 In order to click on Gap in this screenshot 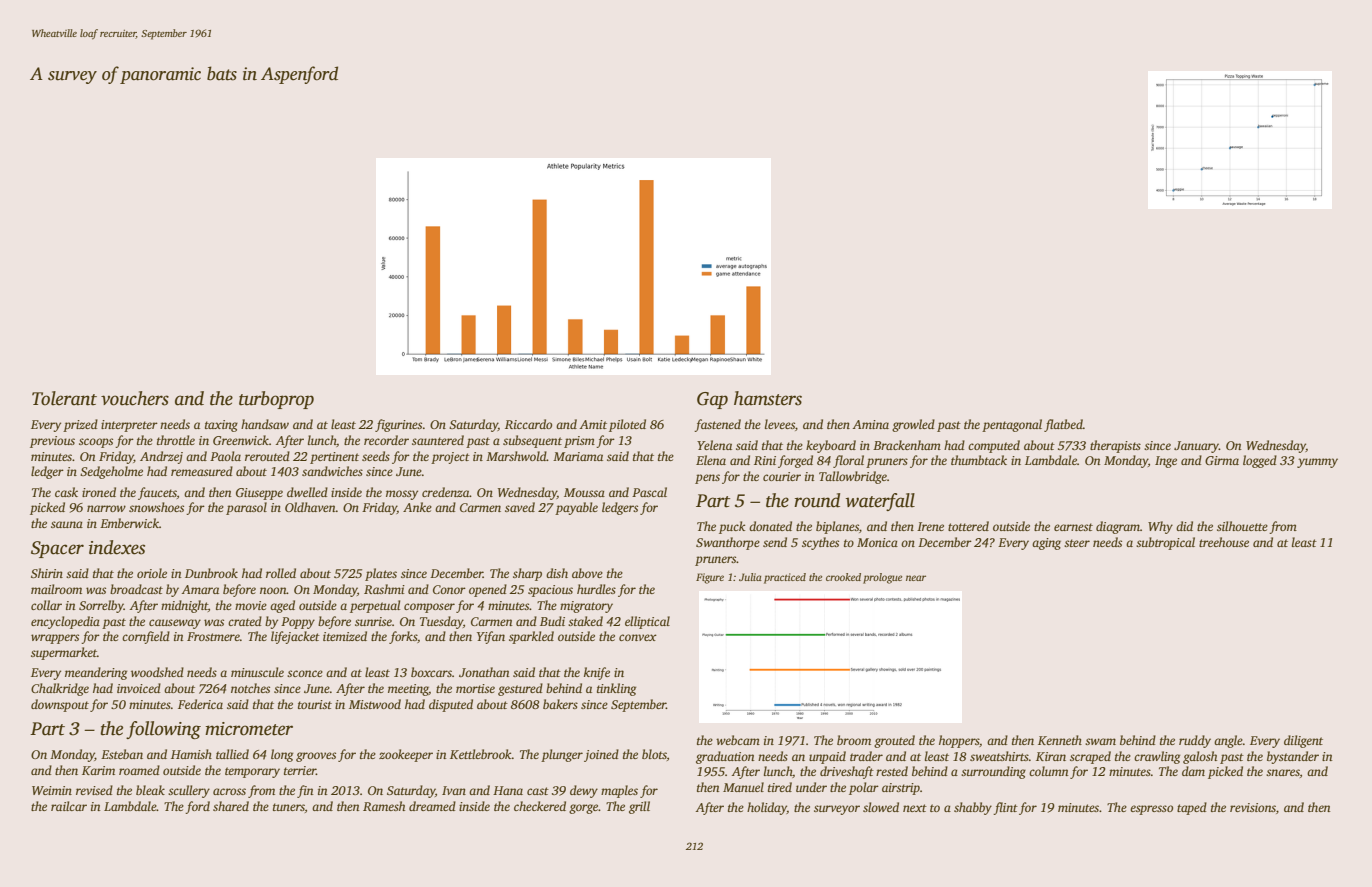, I will do `click(712, 400)`.
